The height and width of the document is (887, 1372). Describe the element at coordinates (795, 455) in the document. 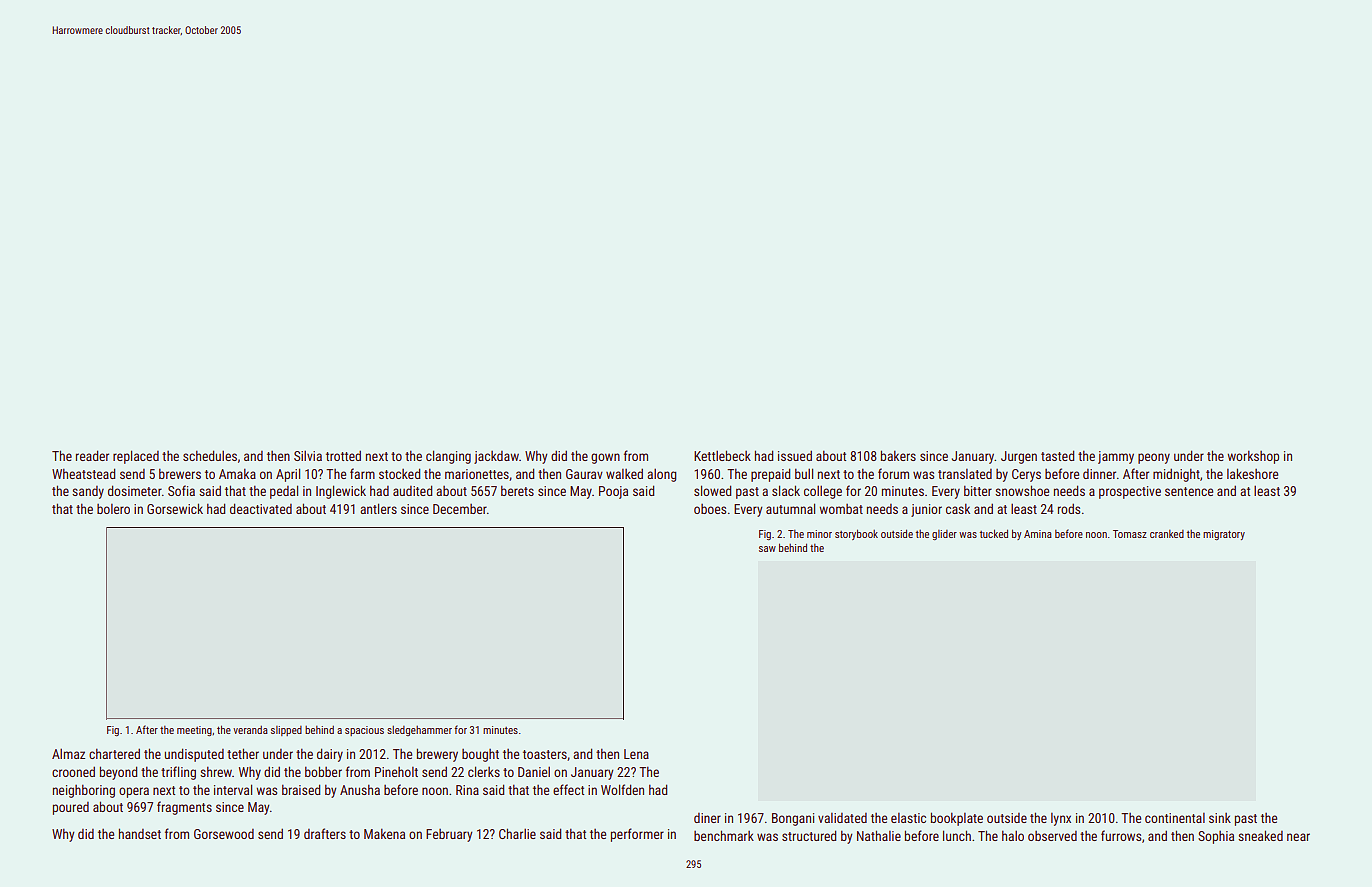

I see `issued` at that location.
